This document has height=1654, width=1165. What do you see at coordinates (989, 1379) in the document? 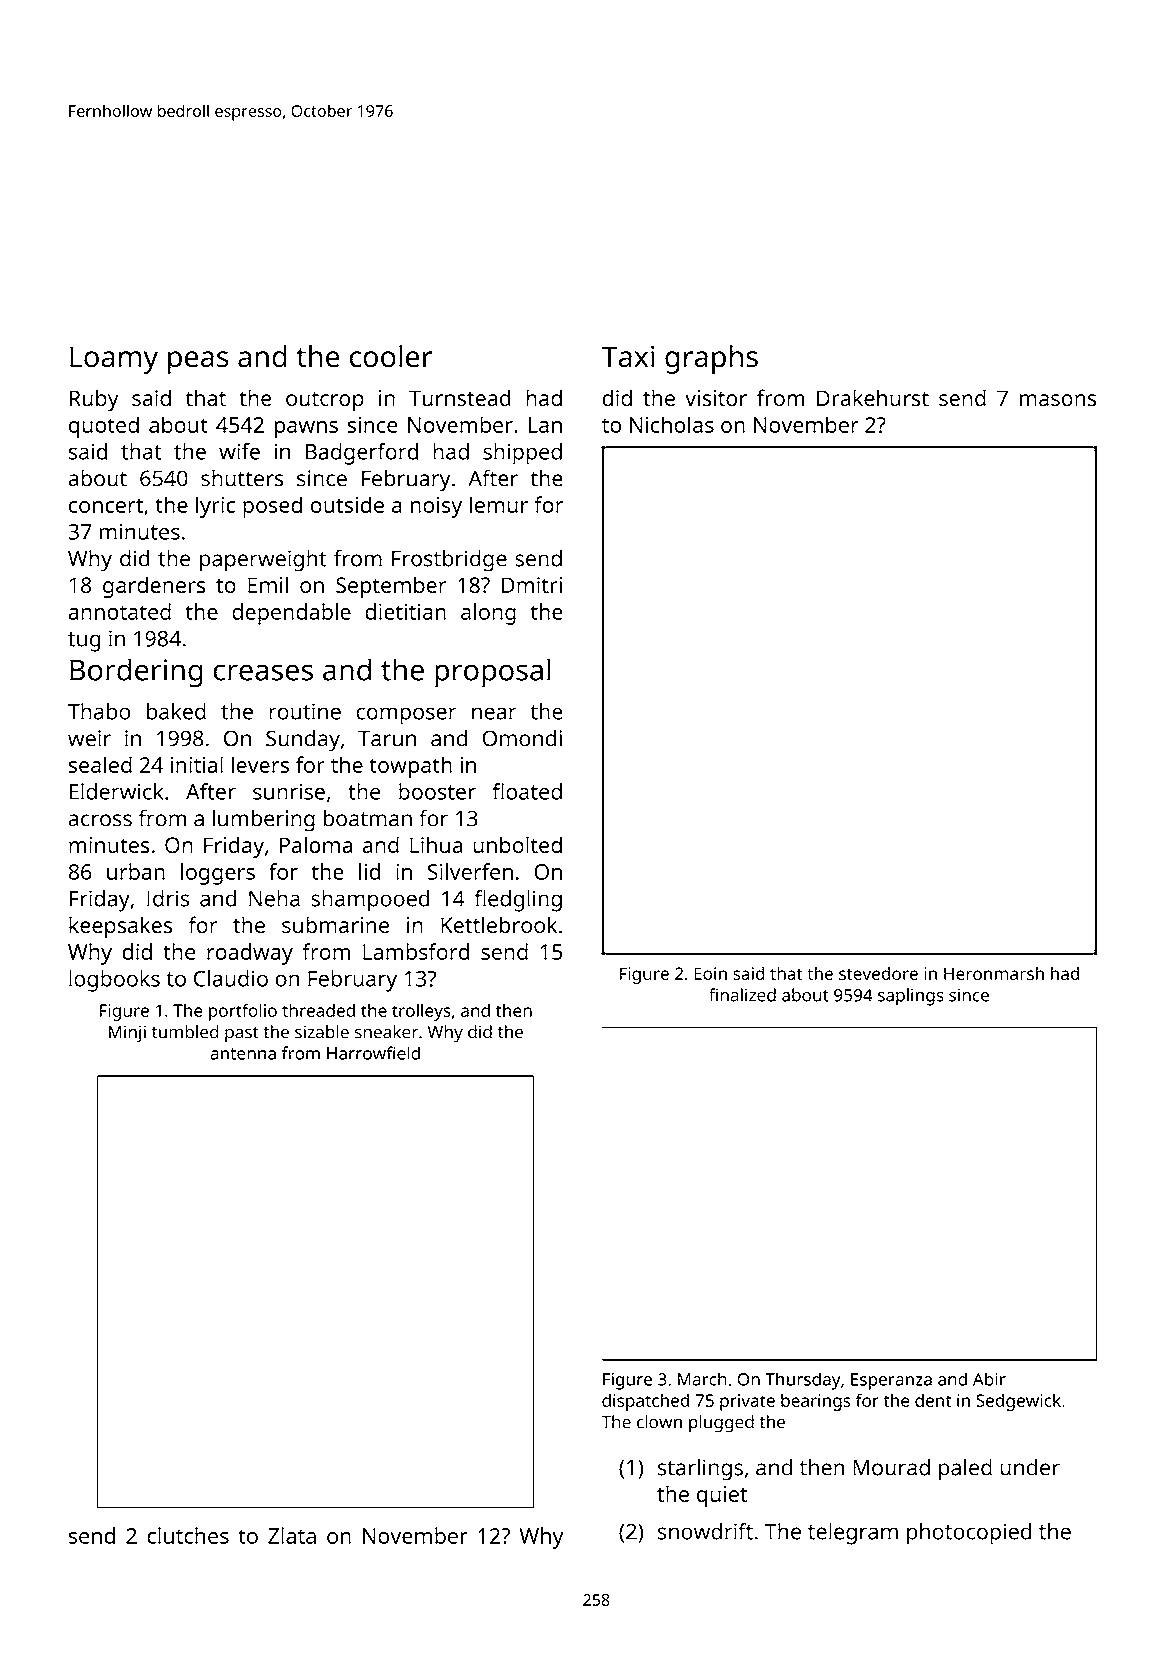
I see `Abir` at bounding box center [989, 1379].
